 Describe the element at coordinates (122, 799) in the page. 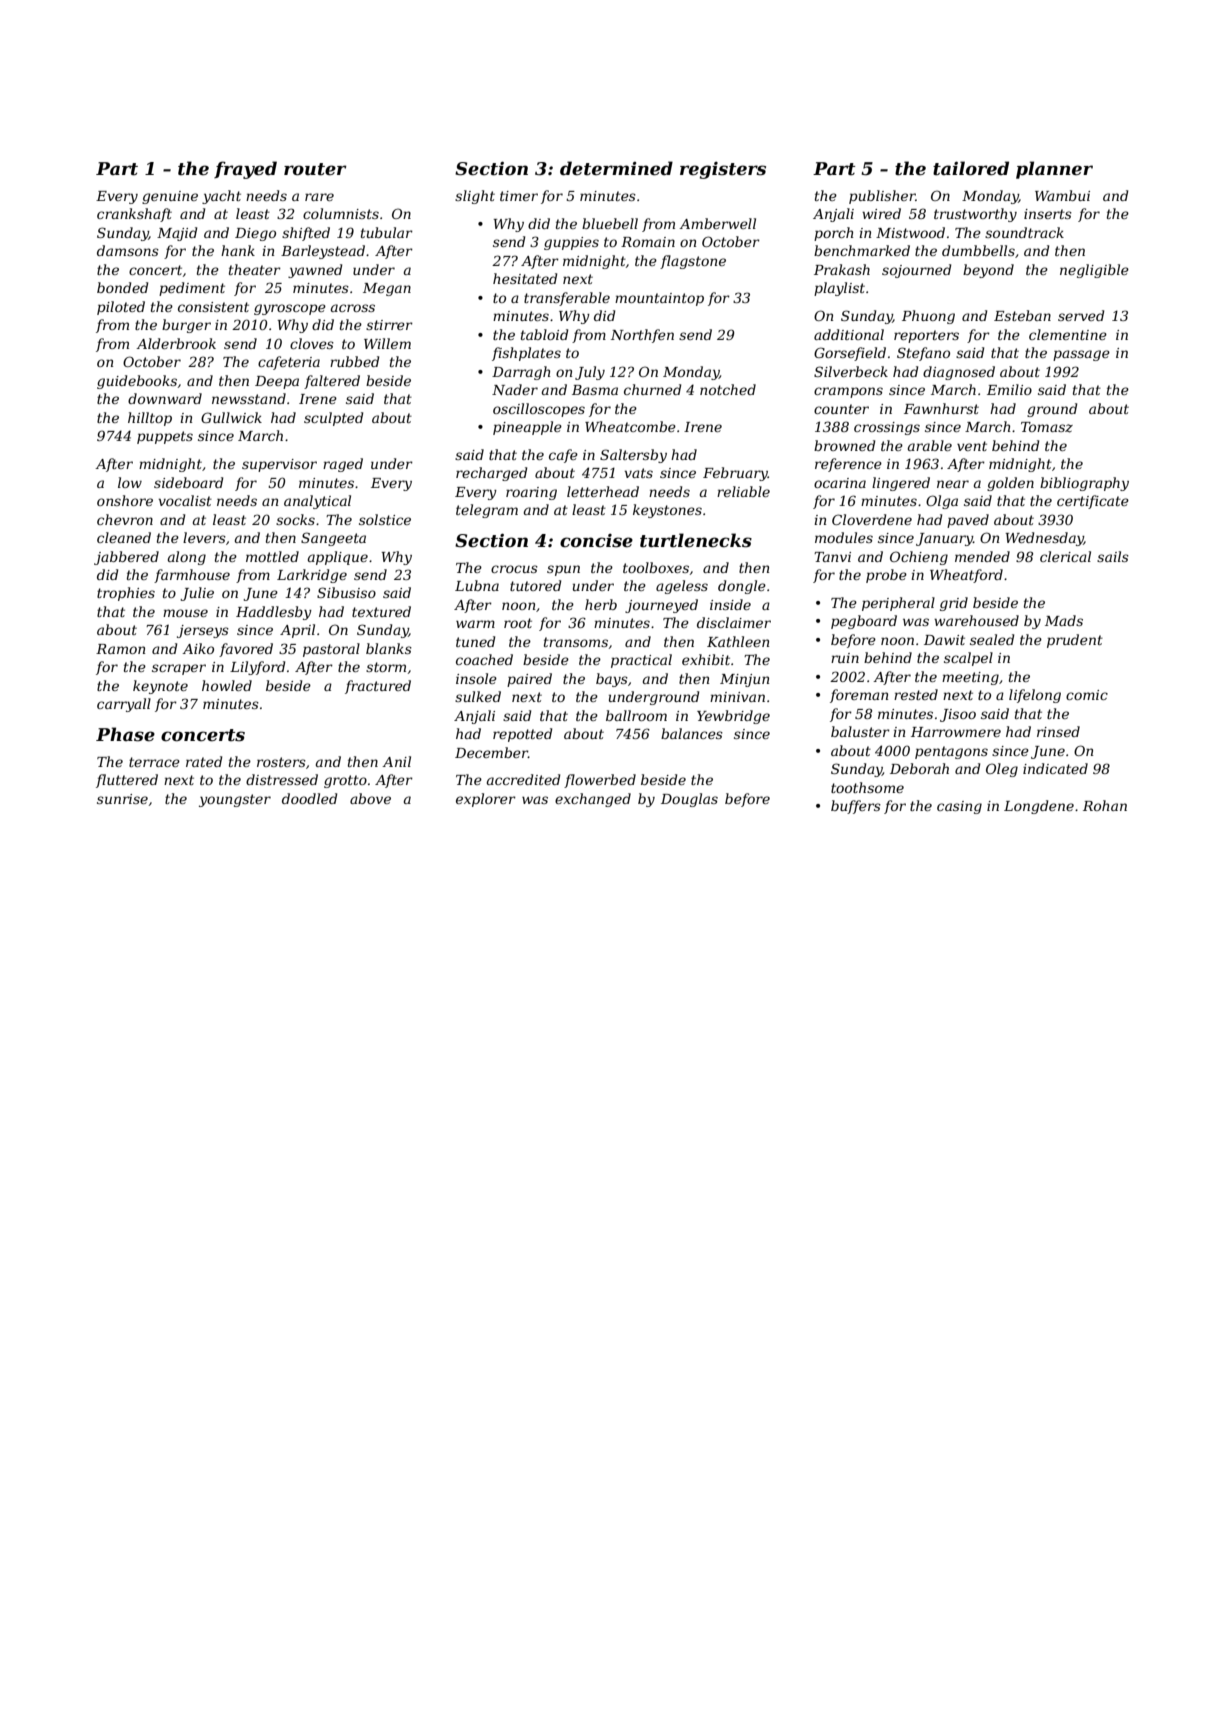

I see `sunrise` at that location.
